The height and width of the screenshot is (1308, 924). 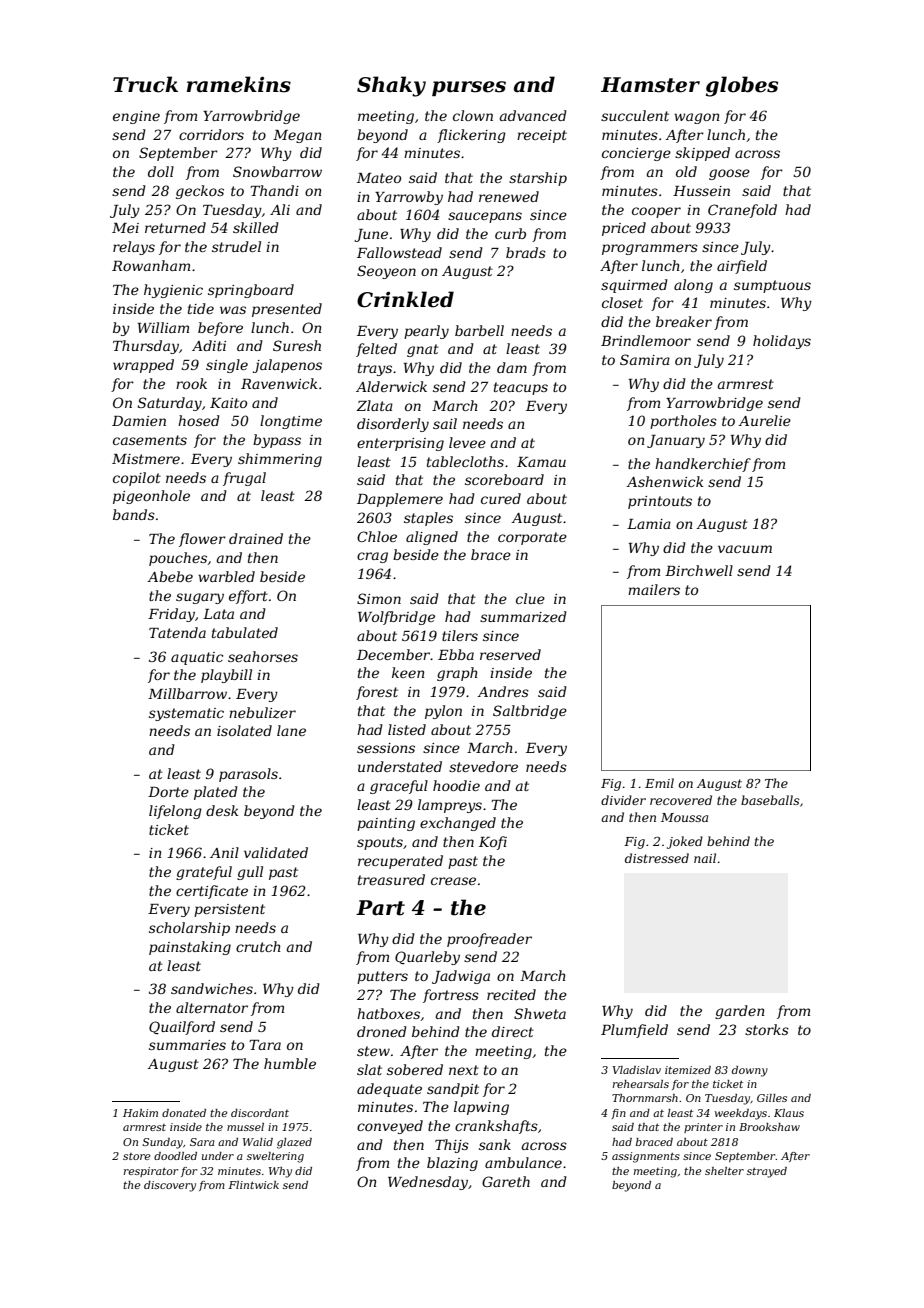 What do you see at coordinates (239, 84) in the screenshot?
I see `ramekins` at bounding box center [239, 84].
